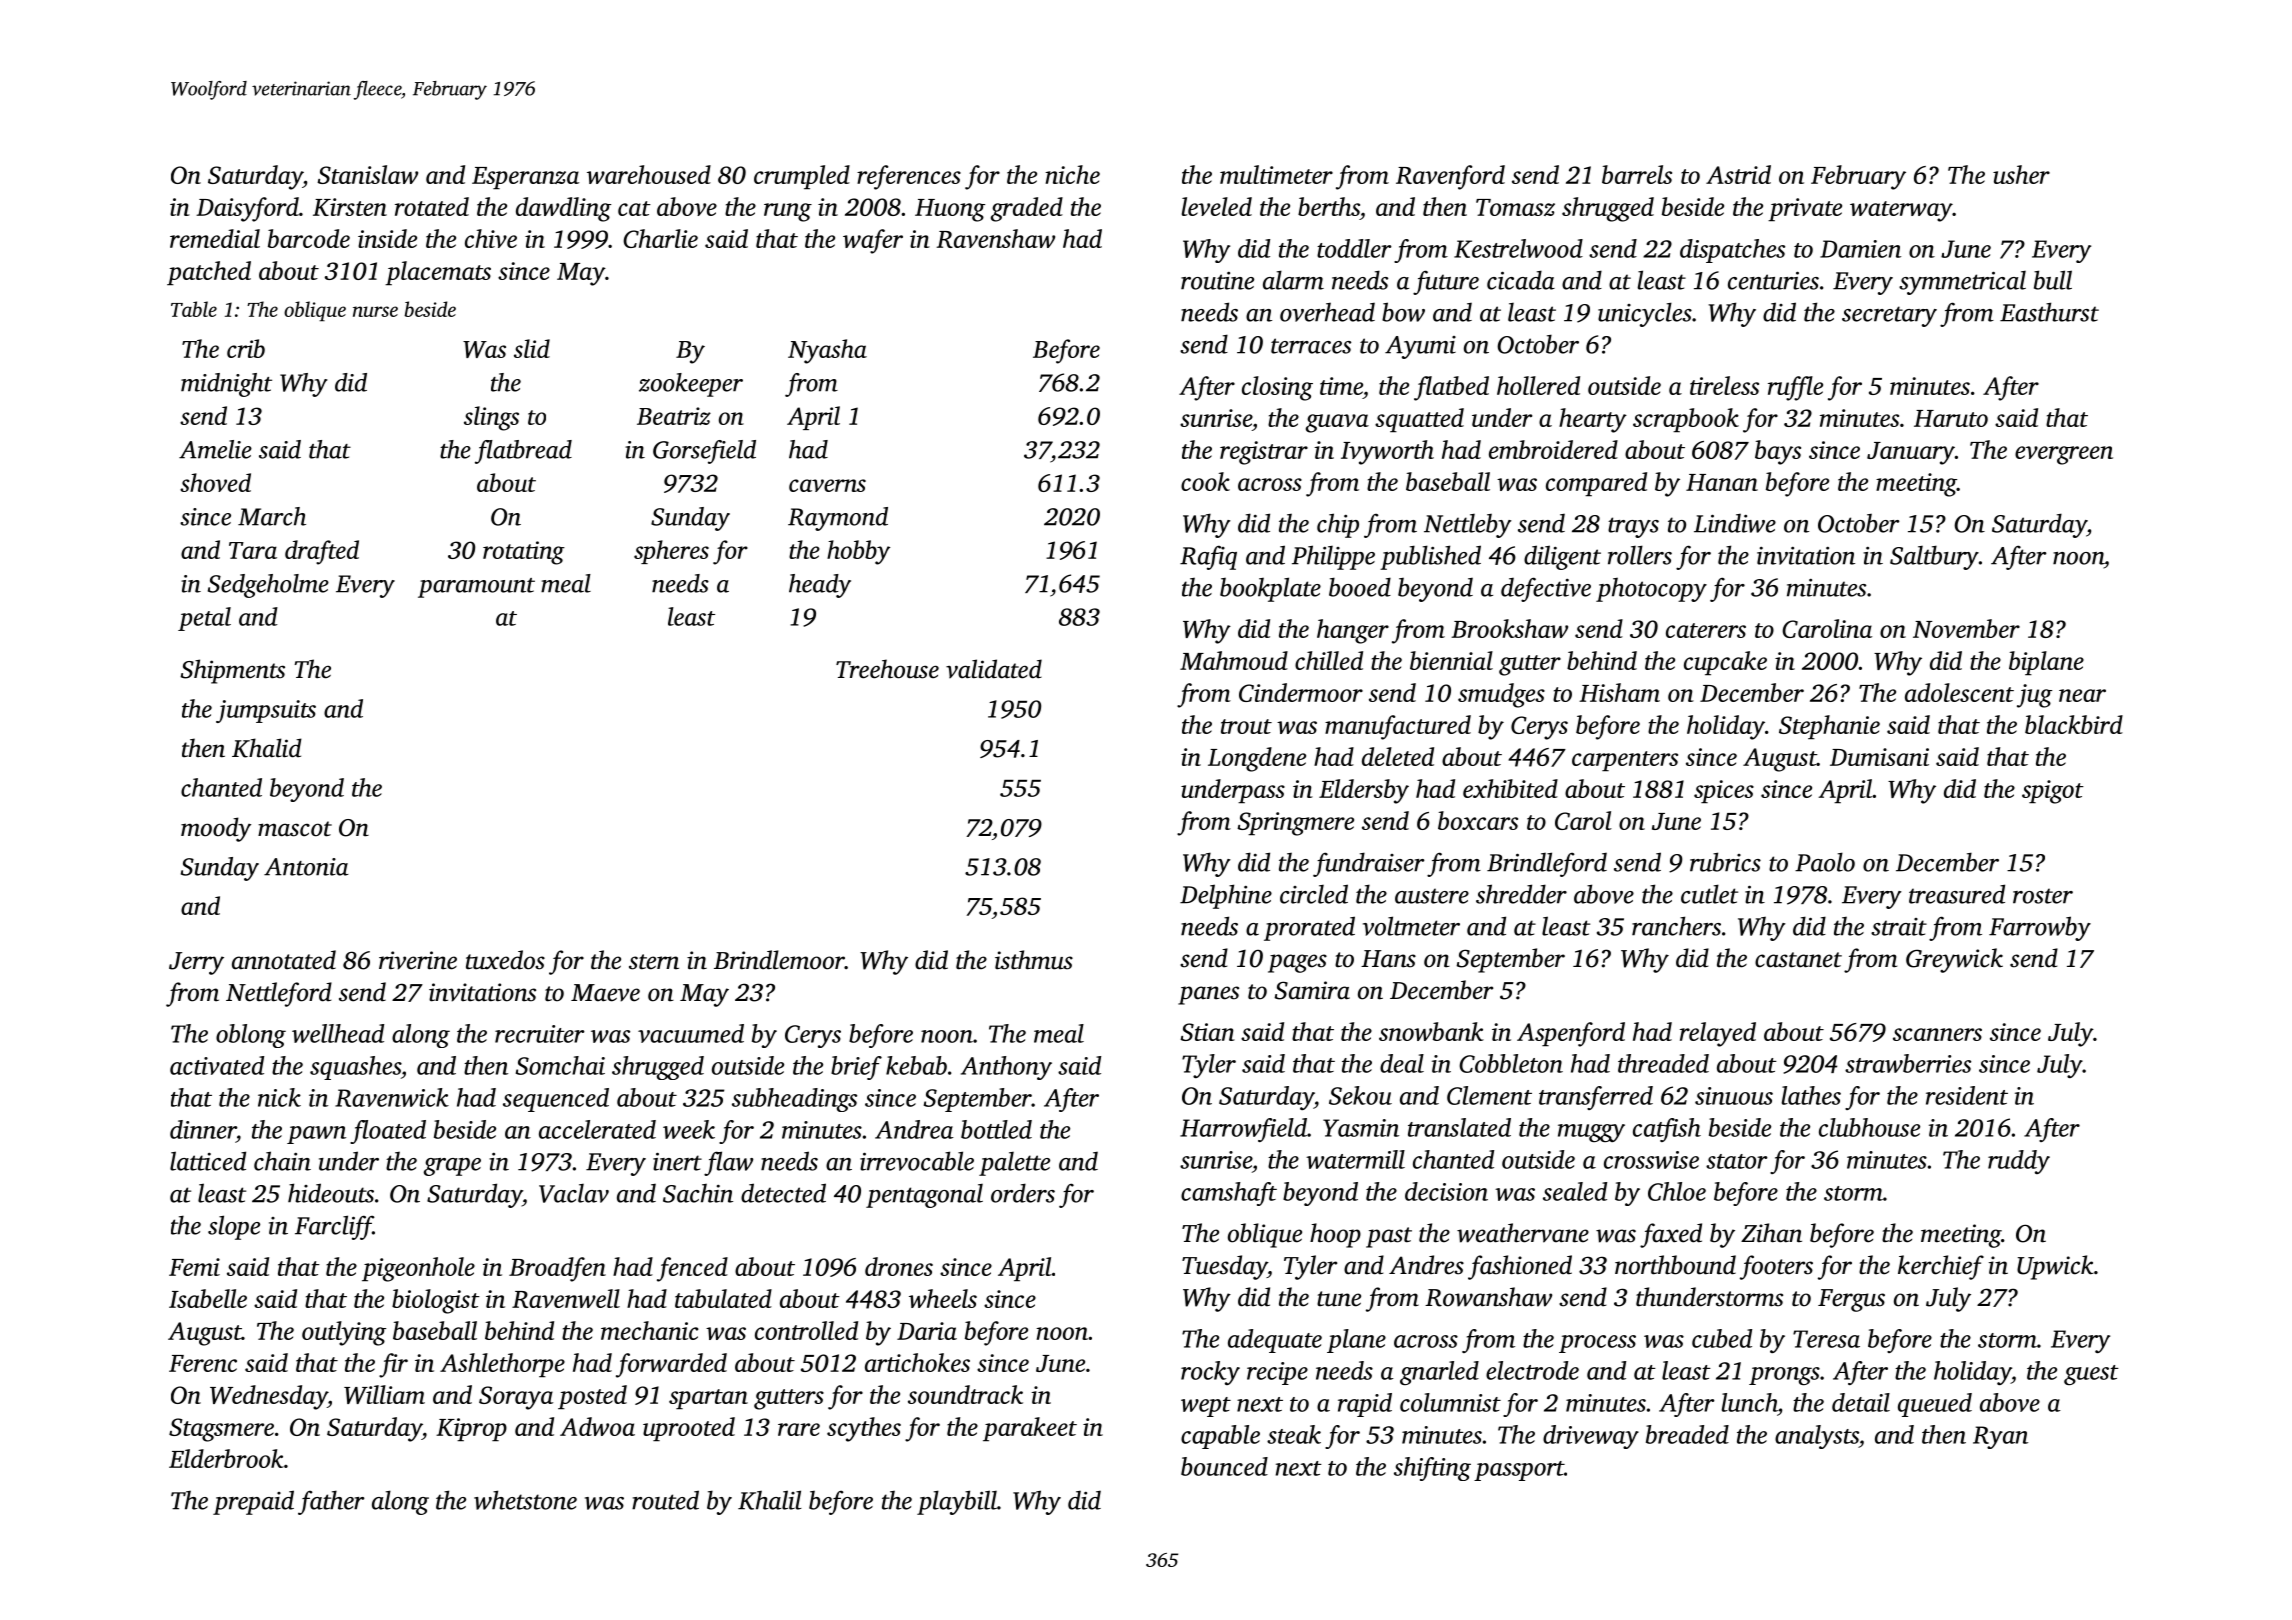 The width and height of the screenshot is (2292, 1620). Describe the element at coordinates (957, 1502) in the screenshot. I see `playbill` at that location.
